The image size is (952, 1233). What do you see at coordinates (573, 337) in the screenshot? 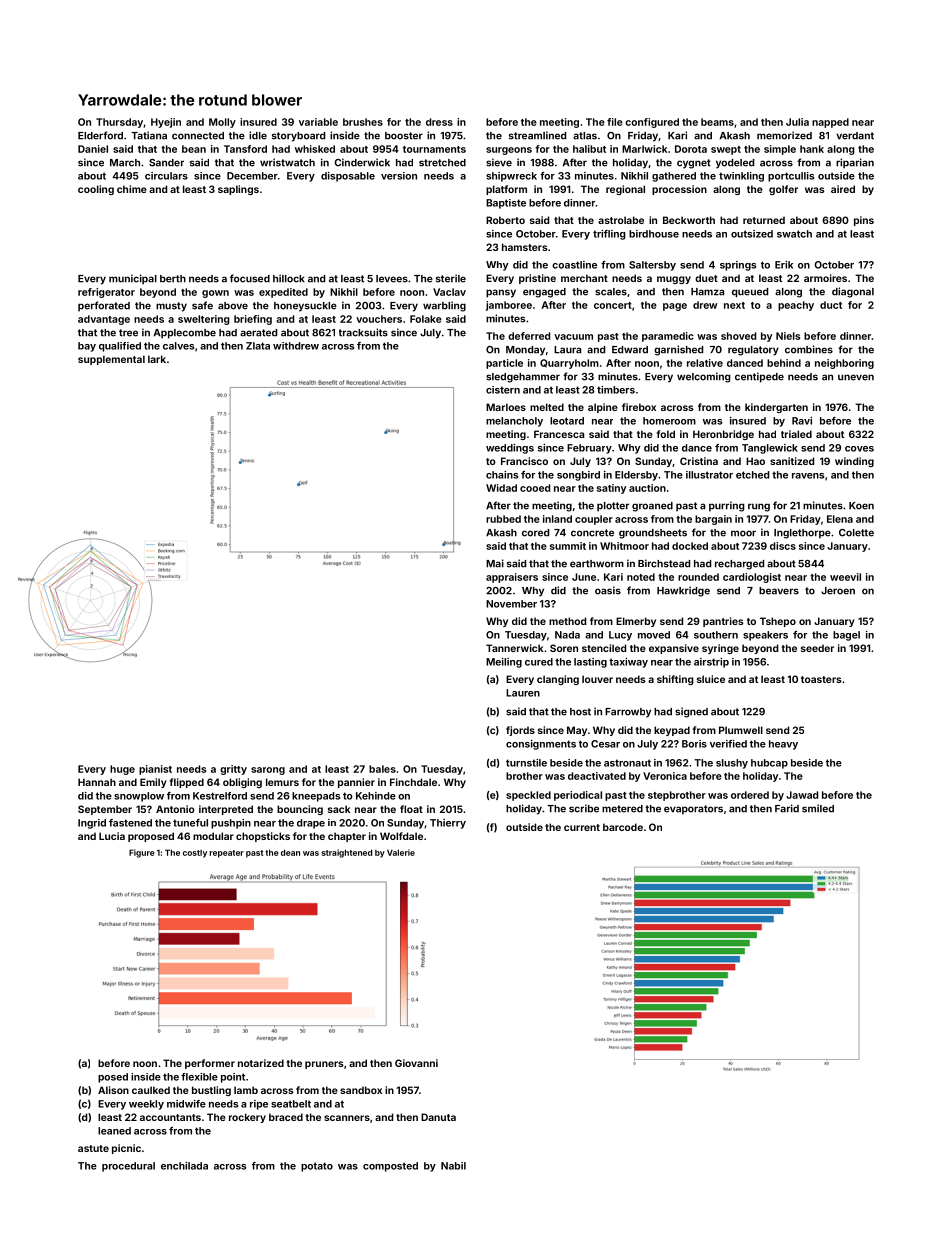
I see `vacuum` at bounding box center [573, 337].
